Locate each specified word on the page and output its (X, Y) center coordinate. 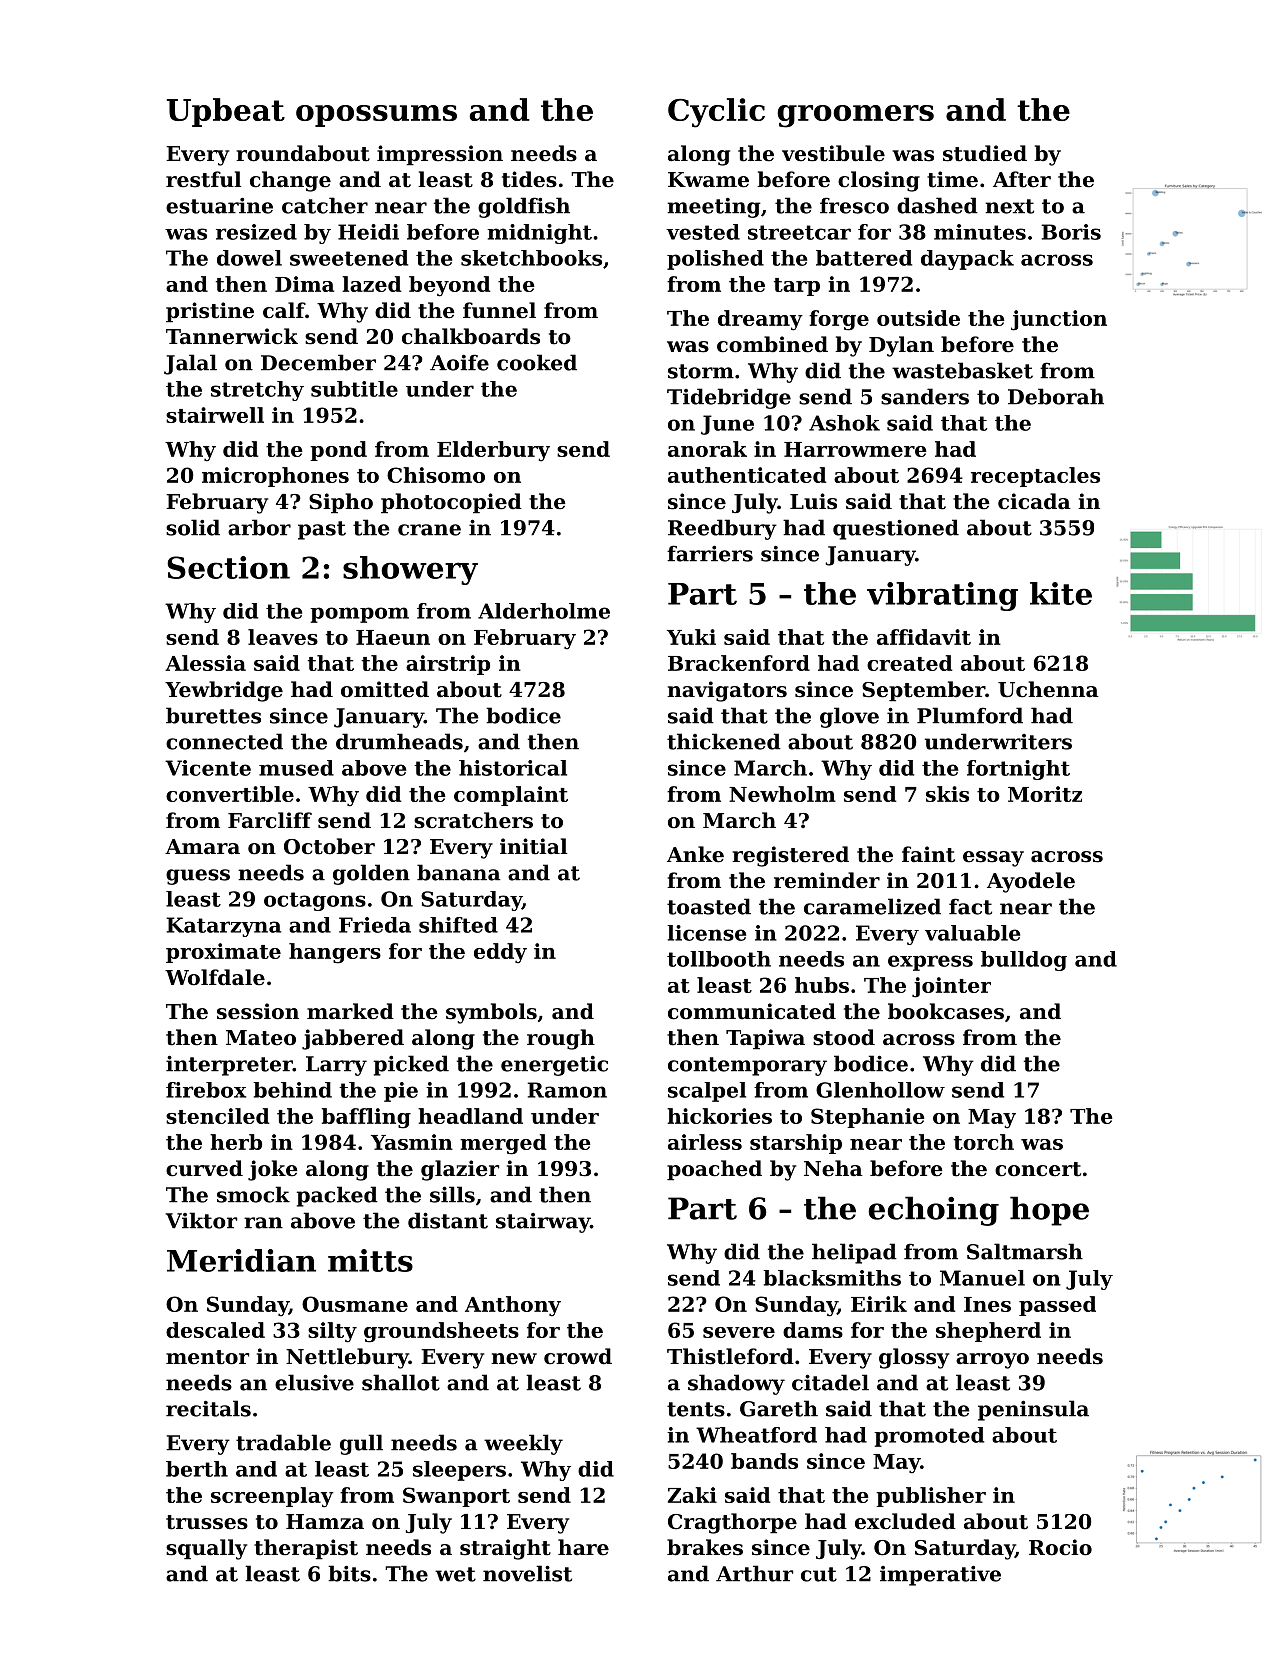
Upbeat (226, 112)
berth (197, 1469)
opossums (376, 116)
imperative (940, 1576)
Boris (1071, 232)
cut (819, 1574)
